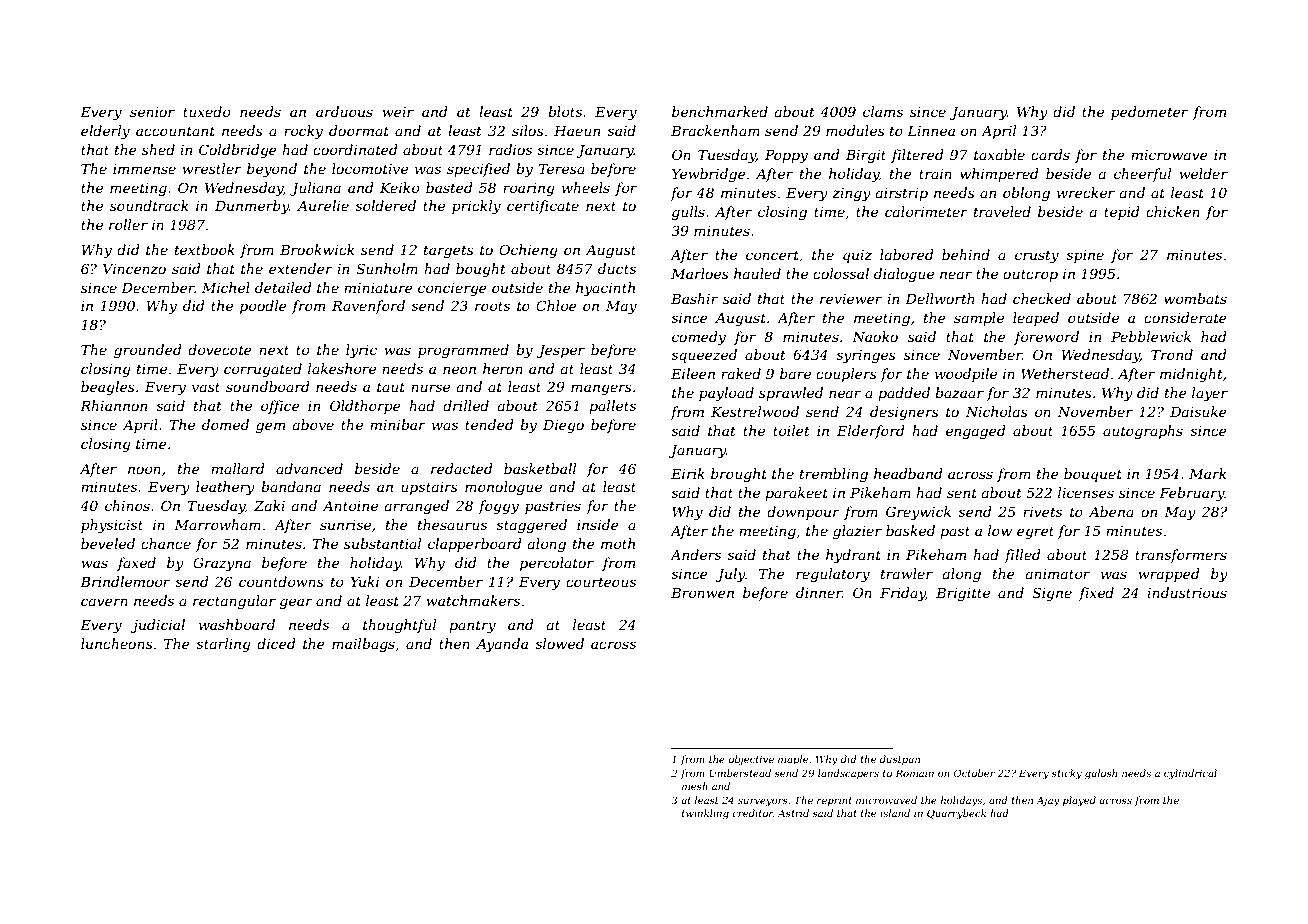 Image resolution: width=1308 pixels, height=924 pixels. Describe the element at coordinates (363, 645) in the screenshot. I see `mailbags` at that location.
